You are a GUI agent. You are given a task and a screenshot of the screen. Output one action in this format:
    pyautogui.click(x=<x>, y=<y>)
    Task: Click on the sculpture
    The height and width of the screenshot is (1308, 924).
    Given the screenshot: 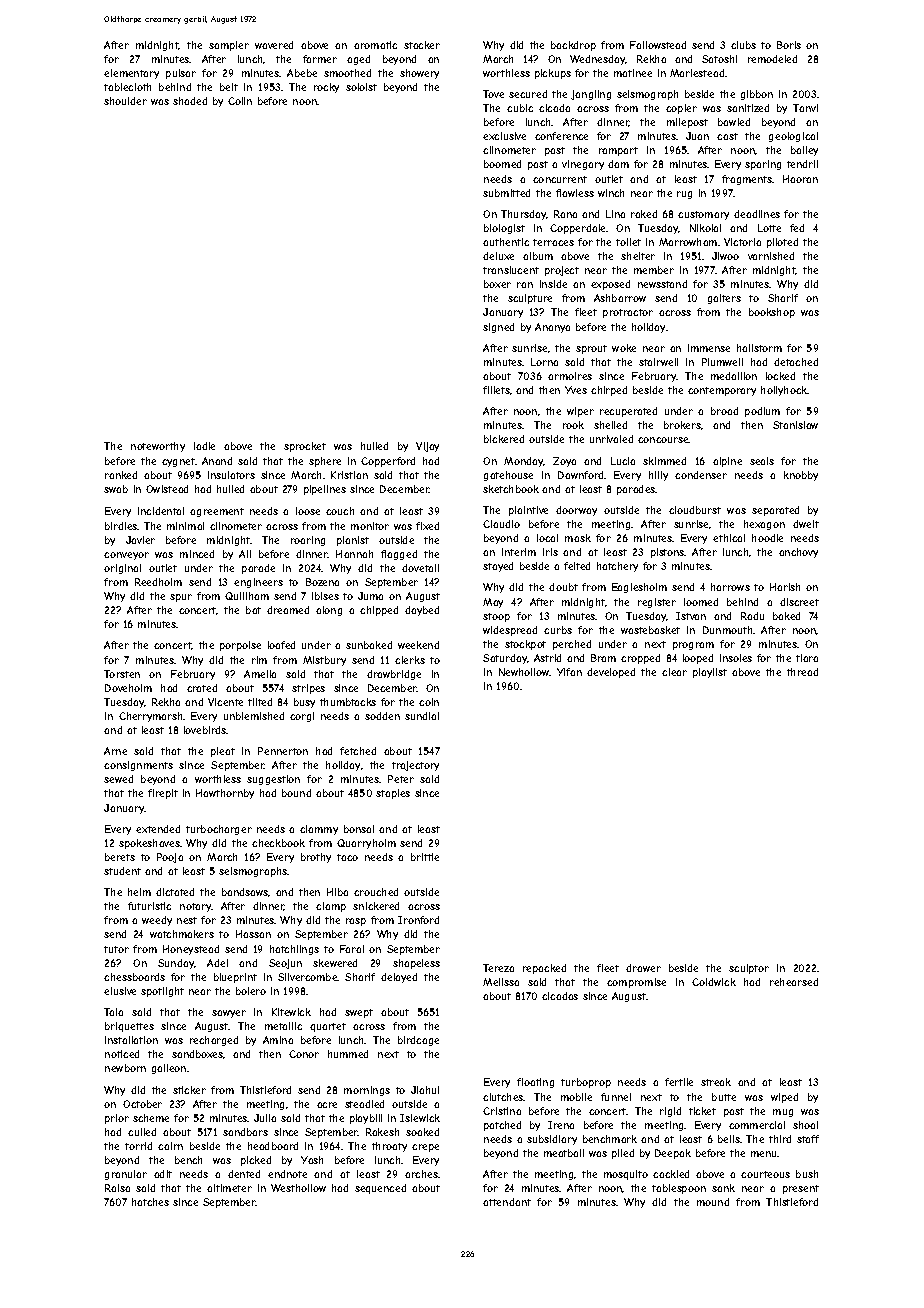 What is the action you would take?
    pyautogui.click(x=530, y=299)
